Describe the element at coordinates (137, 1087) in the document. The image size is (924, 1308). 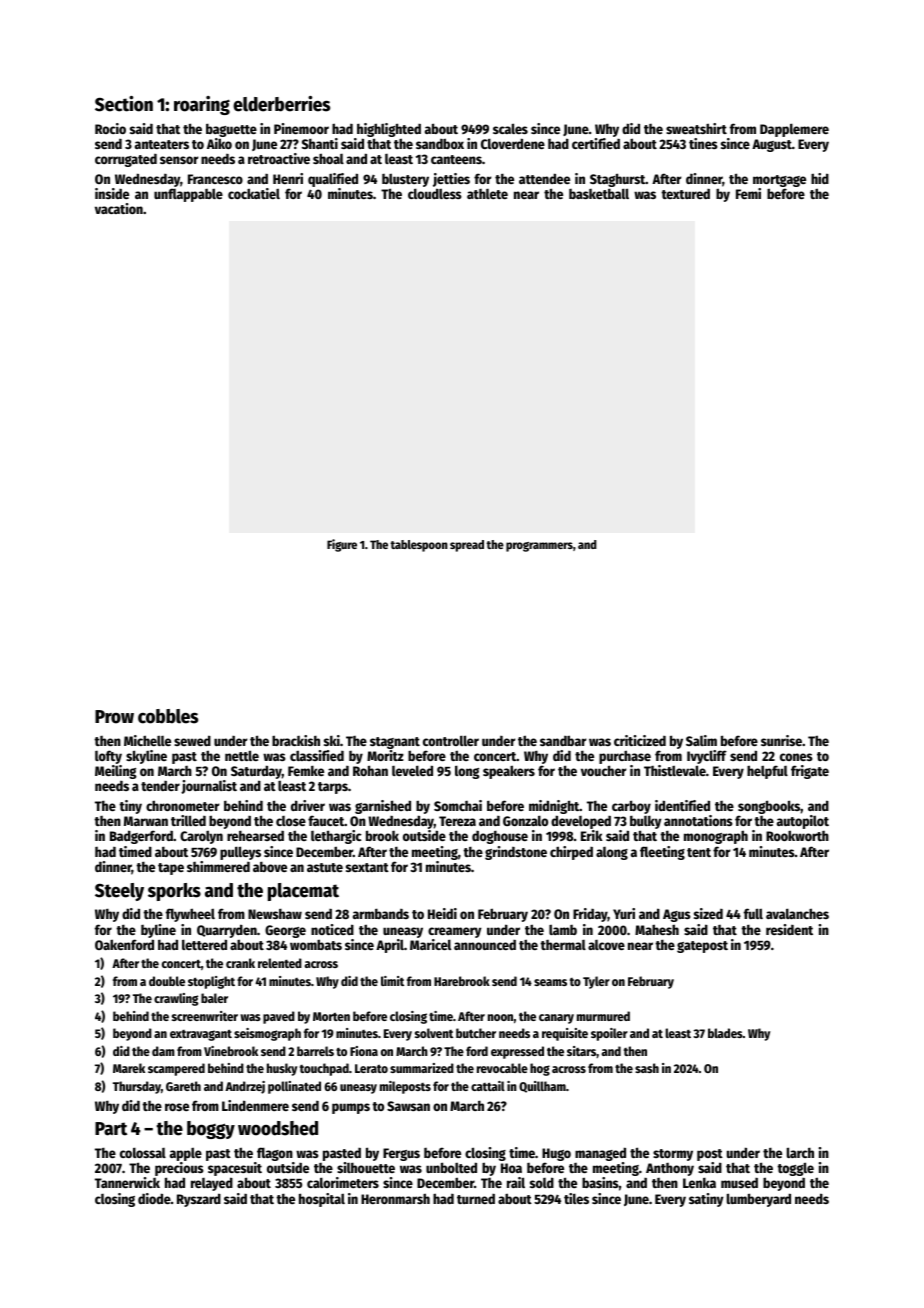
I see `Thursday` at that location.
